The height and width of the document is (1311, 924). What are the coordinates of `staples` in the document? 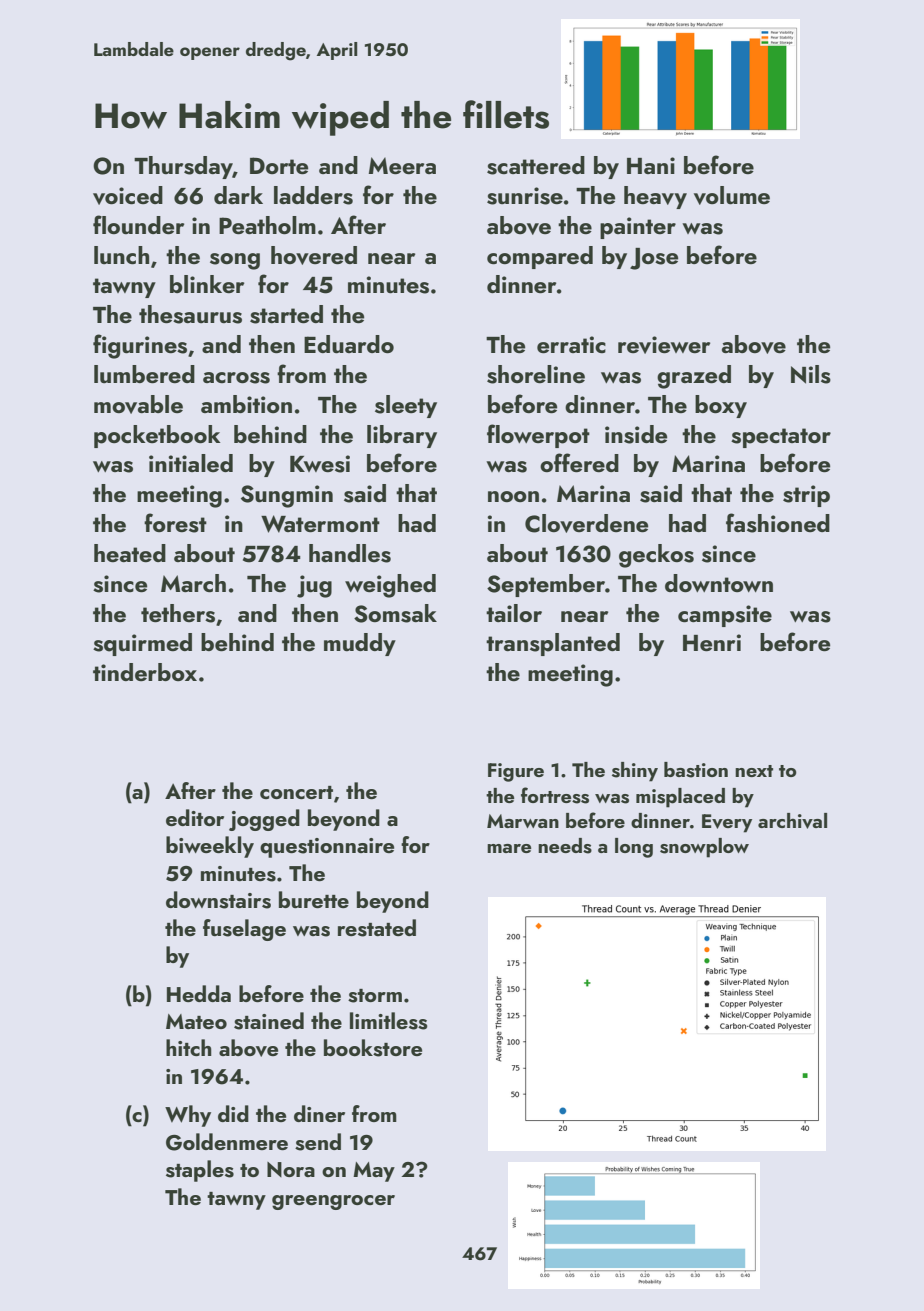 It's located at (200, 1171).
